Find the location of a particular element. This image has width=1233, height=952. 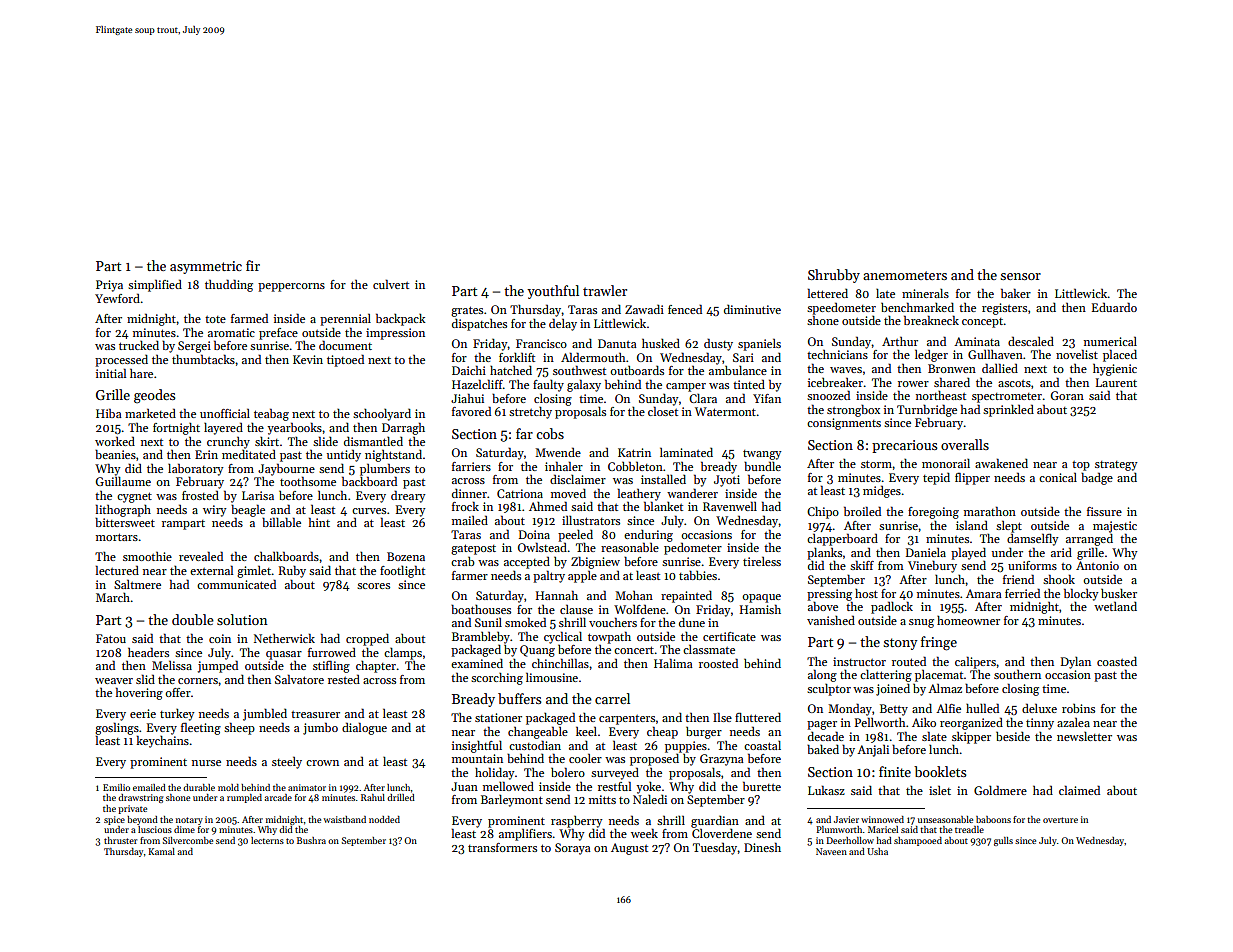

carpenters is located at coordinates (627, 720).
